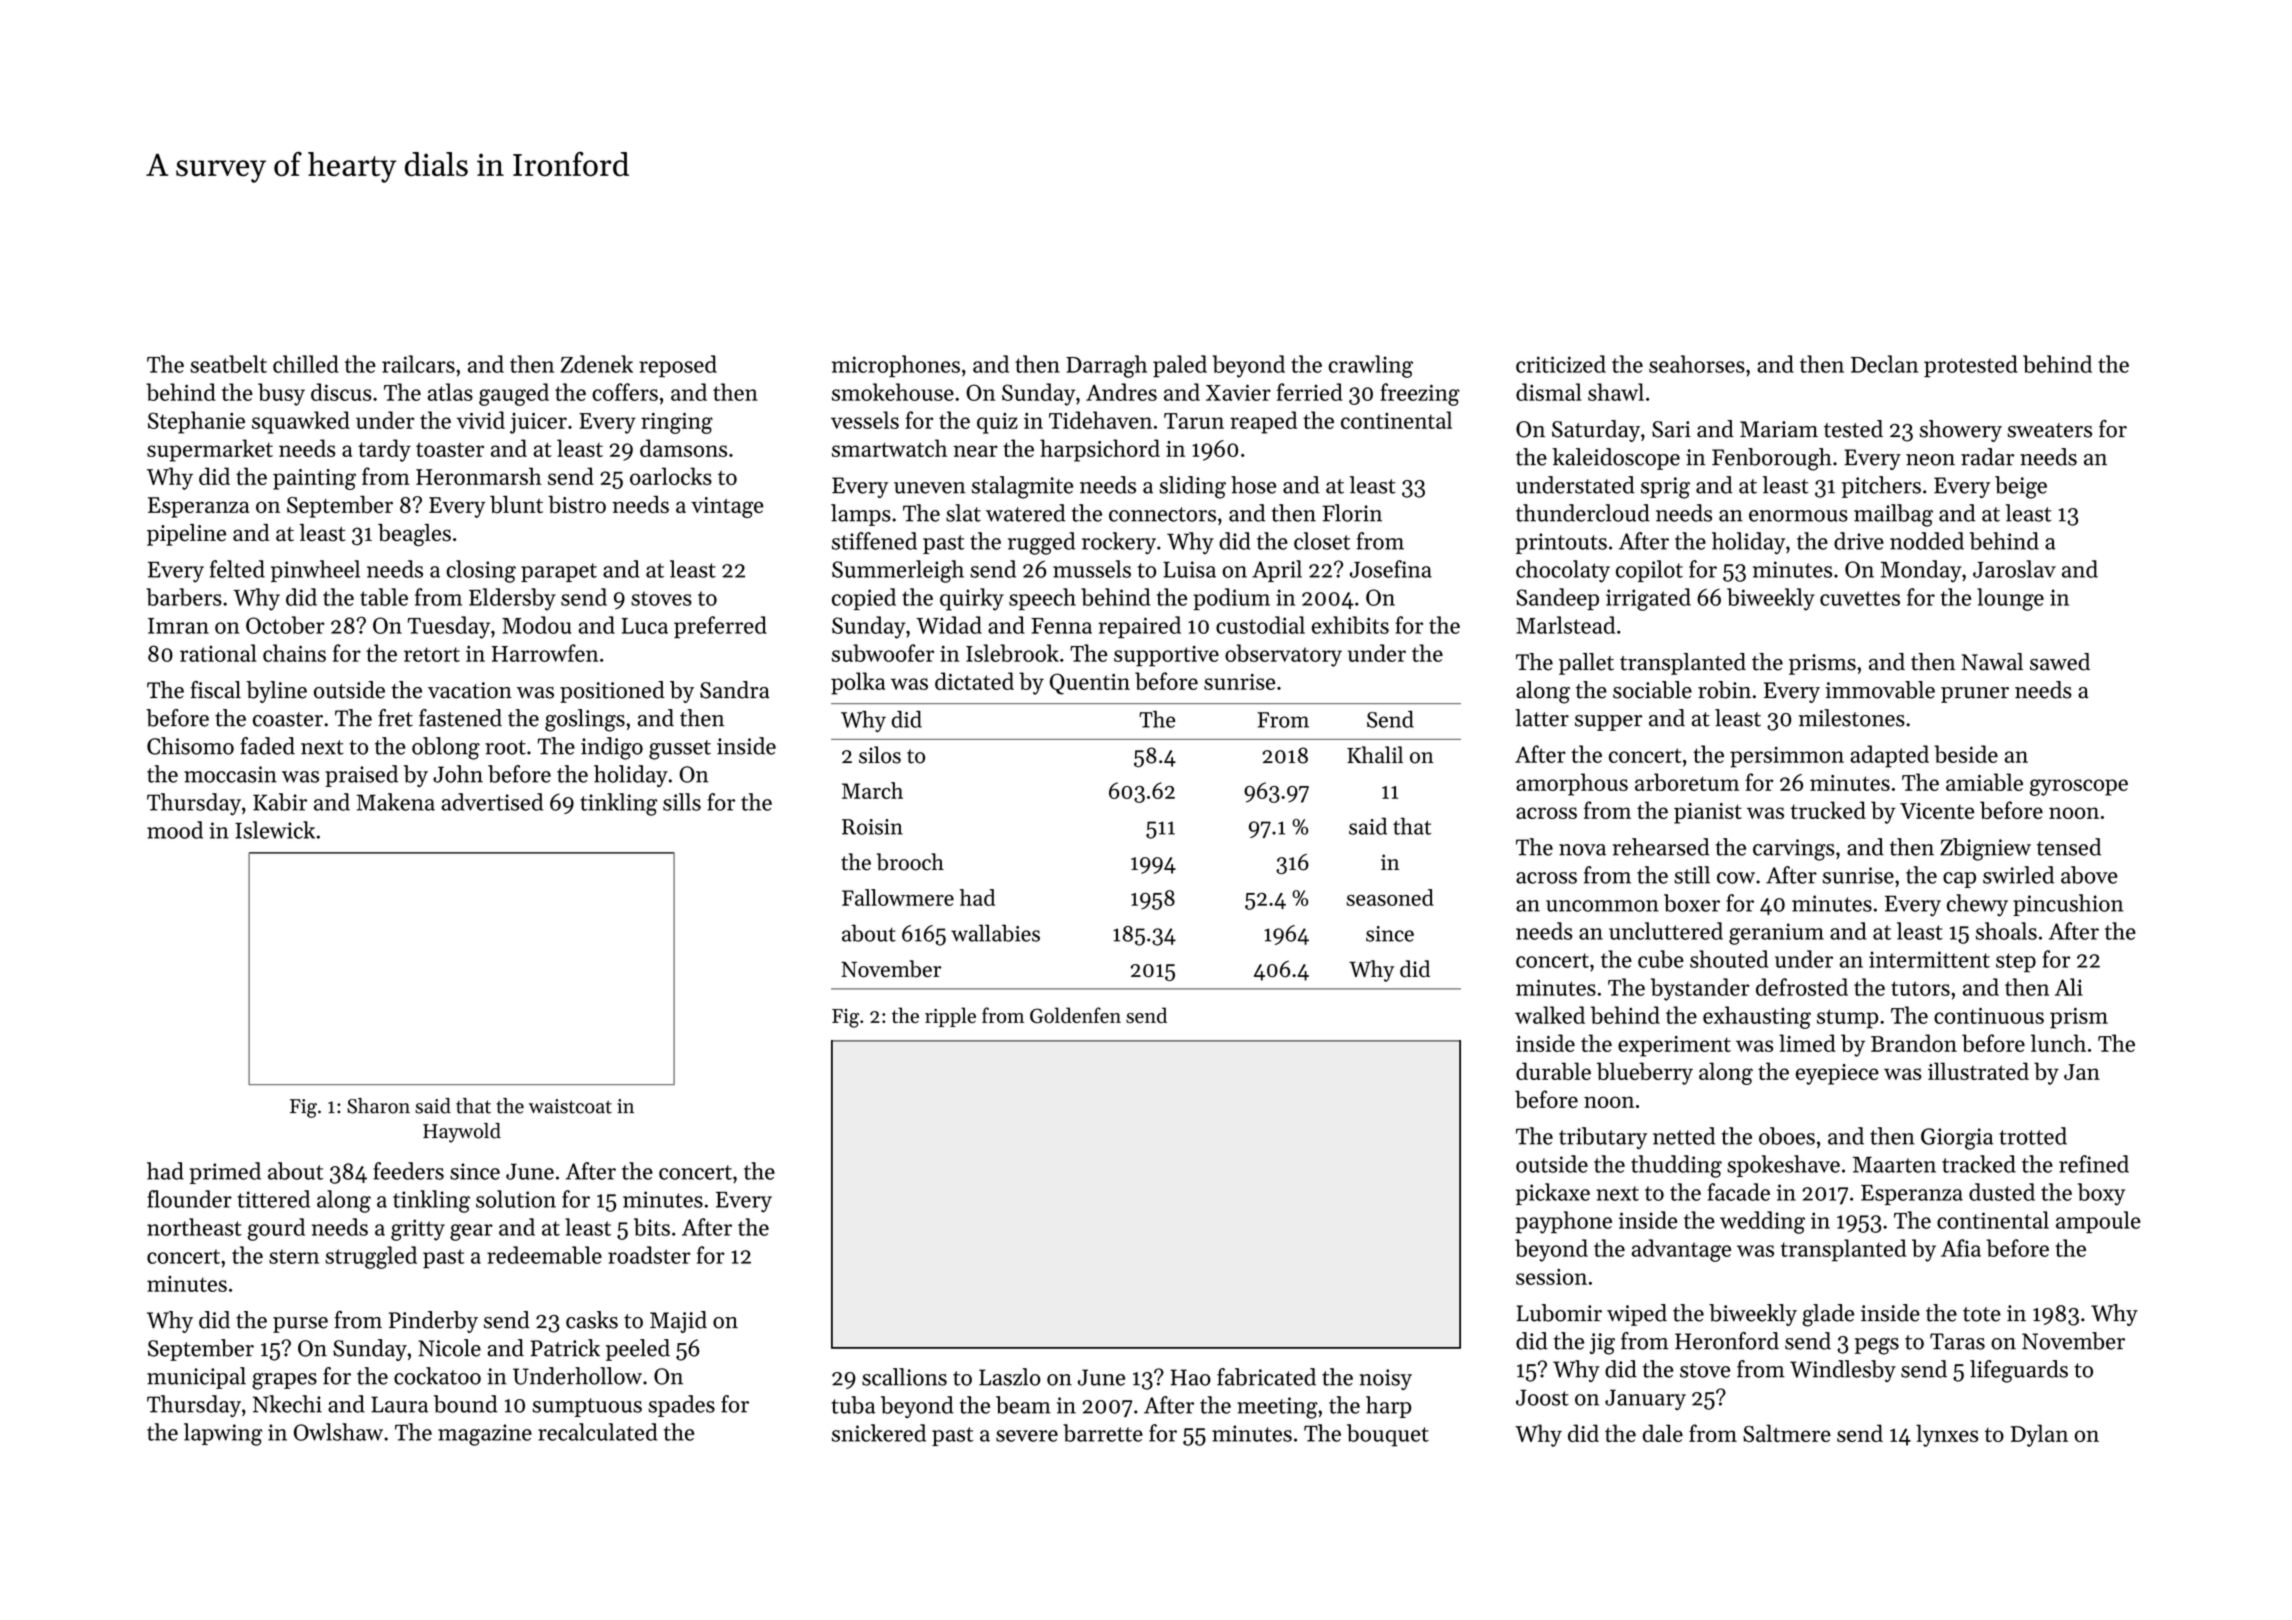  What do you see at coordinates (1266, 1377) in the screenshot?
I see `fabricated` at bounding box center [1266, 1377].
